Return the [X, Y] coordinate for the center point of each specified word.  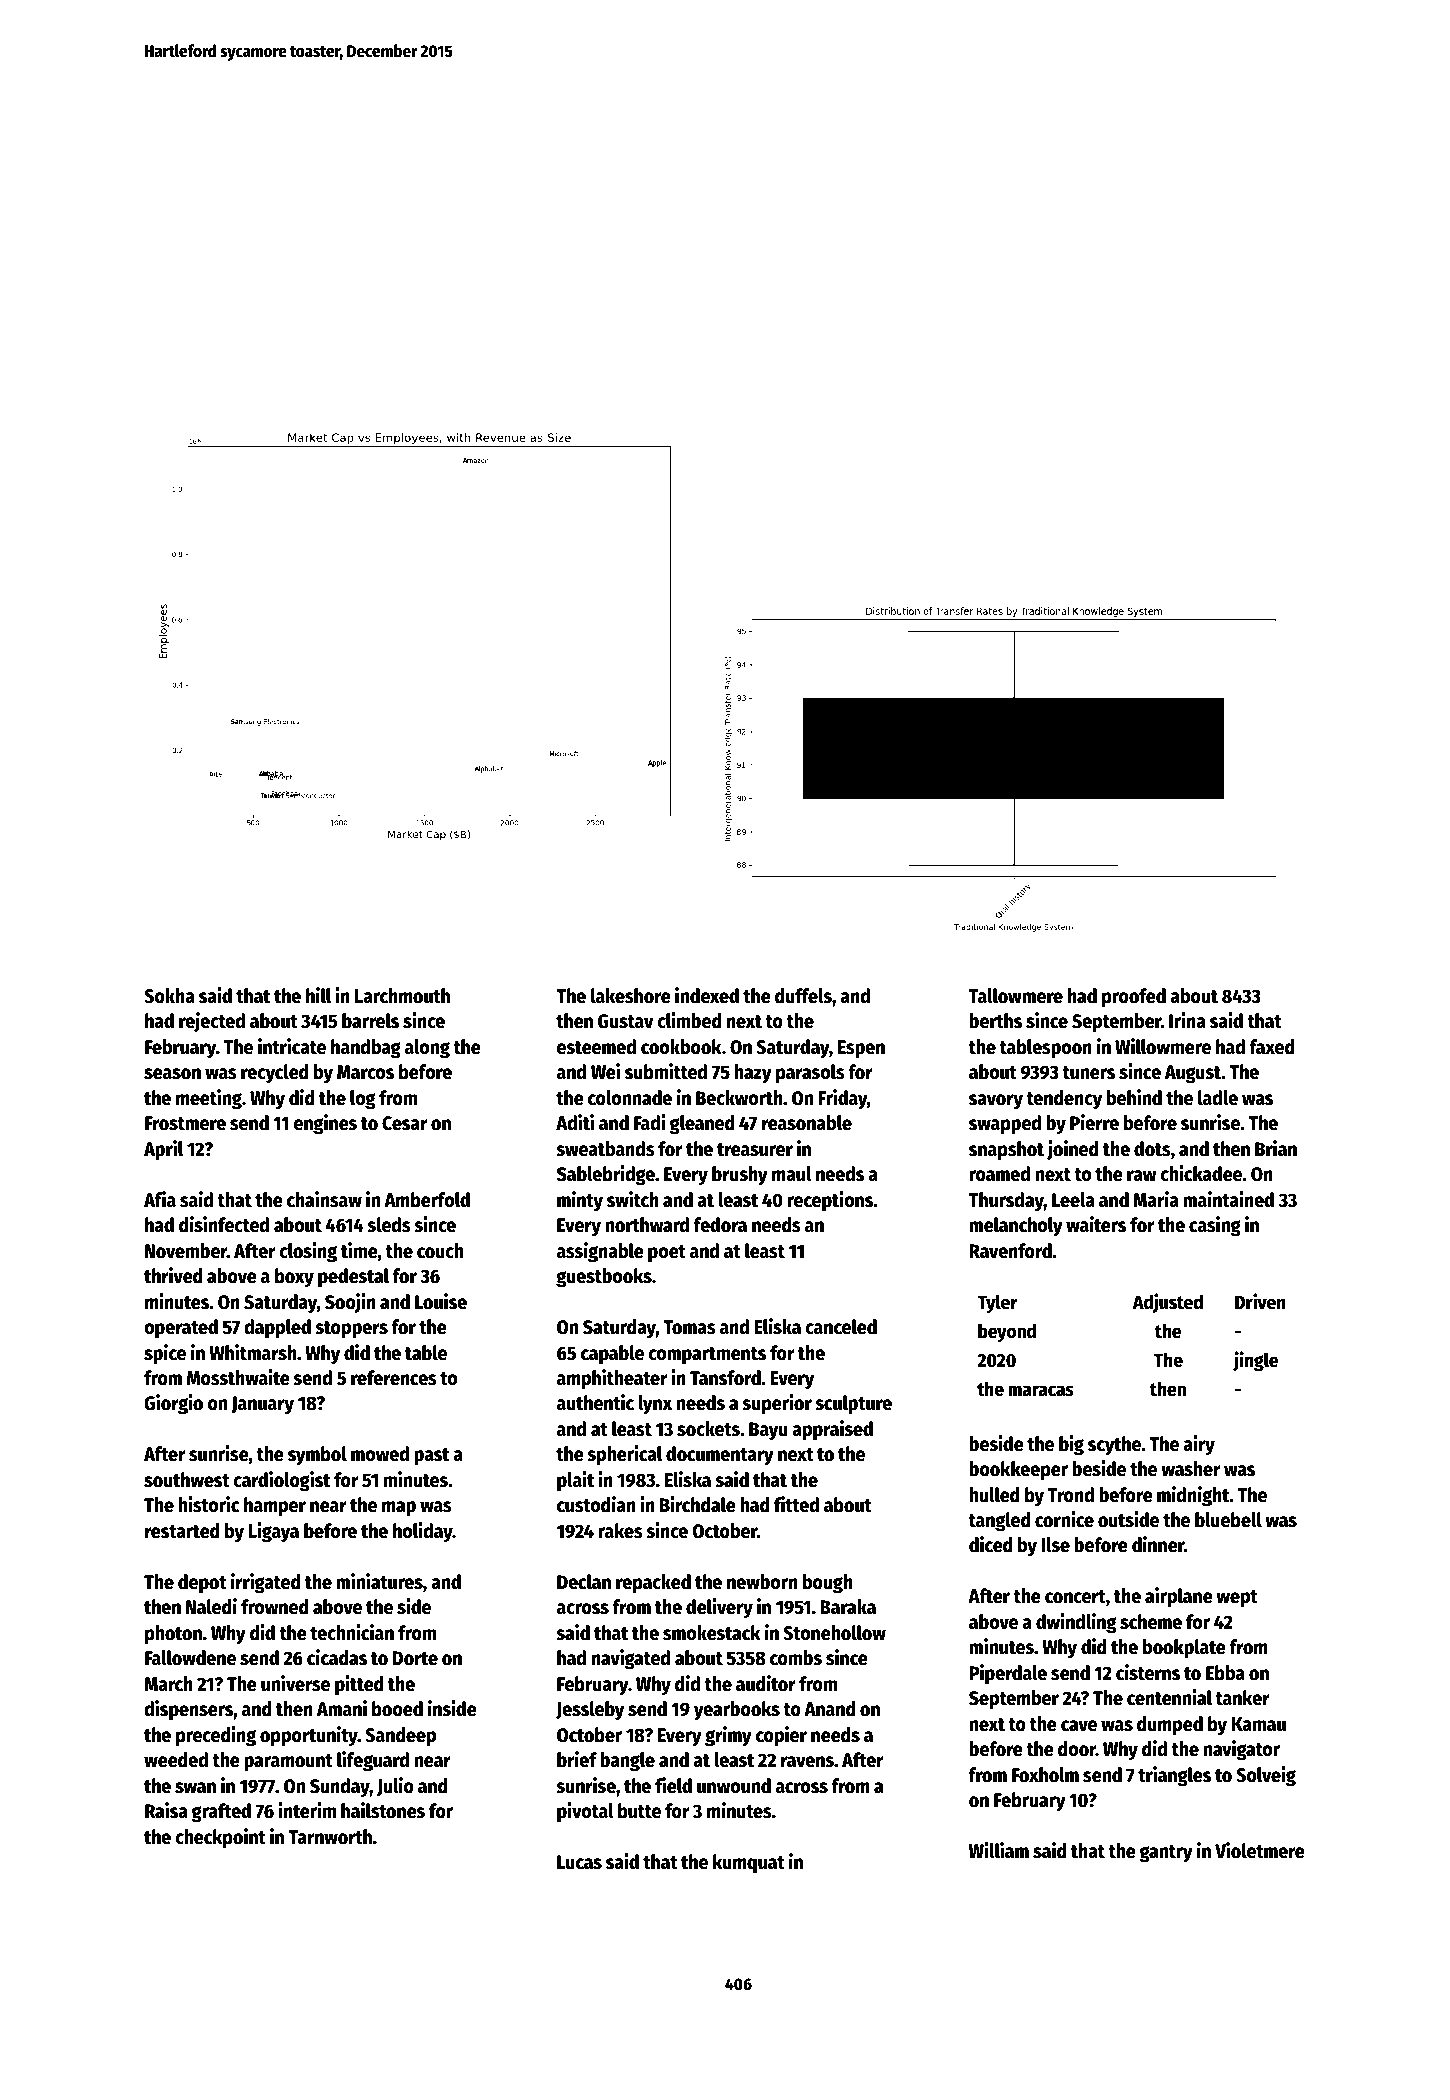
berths [995, 1021]
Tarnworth [330, 1837]
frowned [275, 1607]
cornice [1064, 1519]
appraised [832, 1430]
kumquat [749, 1863]
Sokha [169, 996]
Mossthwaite [238, 1377]
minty [580, 1201]
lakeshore [631, 996]
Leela [1073, 1200]
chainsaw [324, 1199]
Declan [584, 1582]
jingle [1255, 1361]
